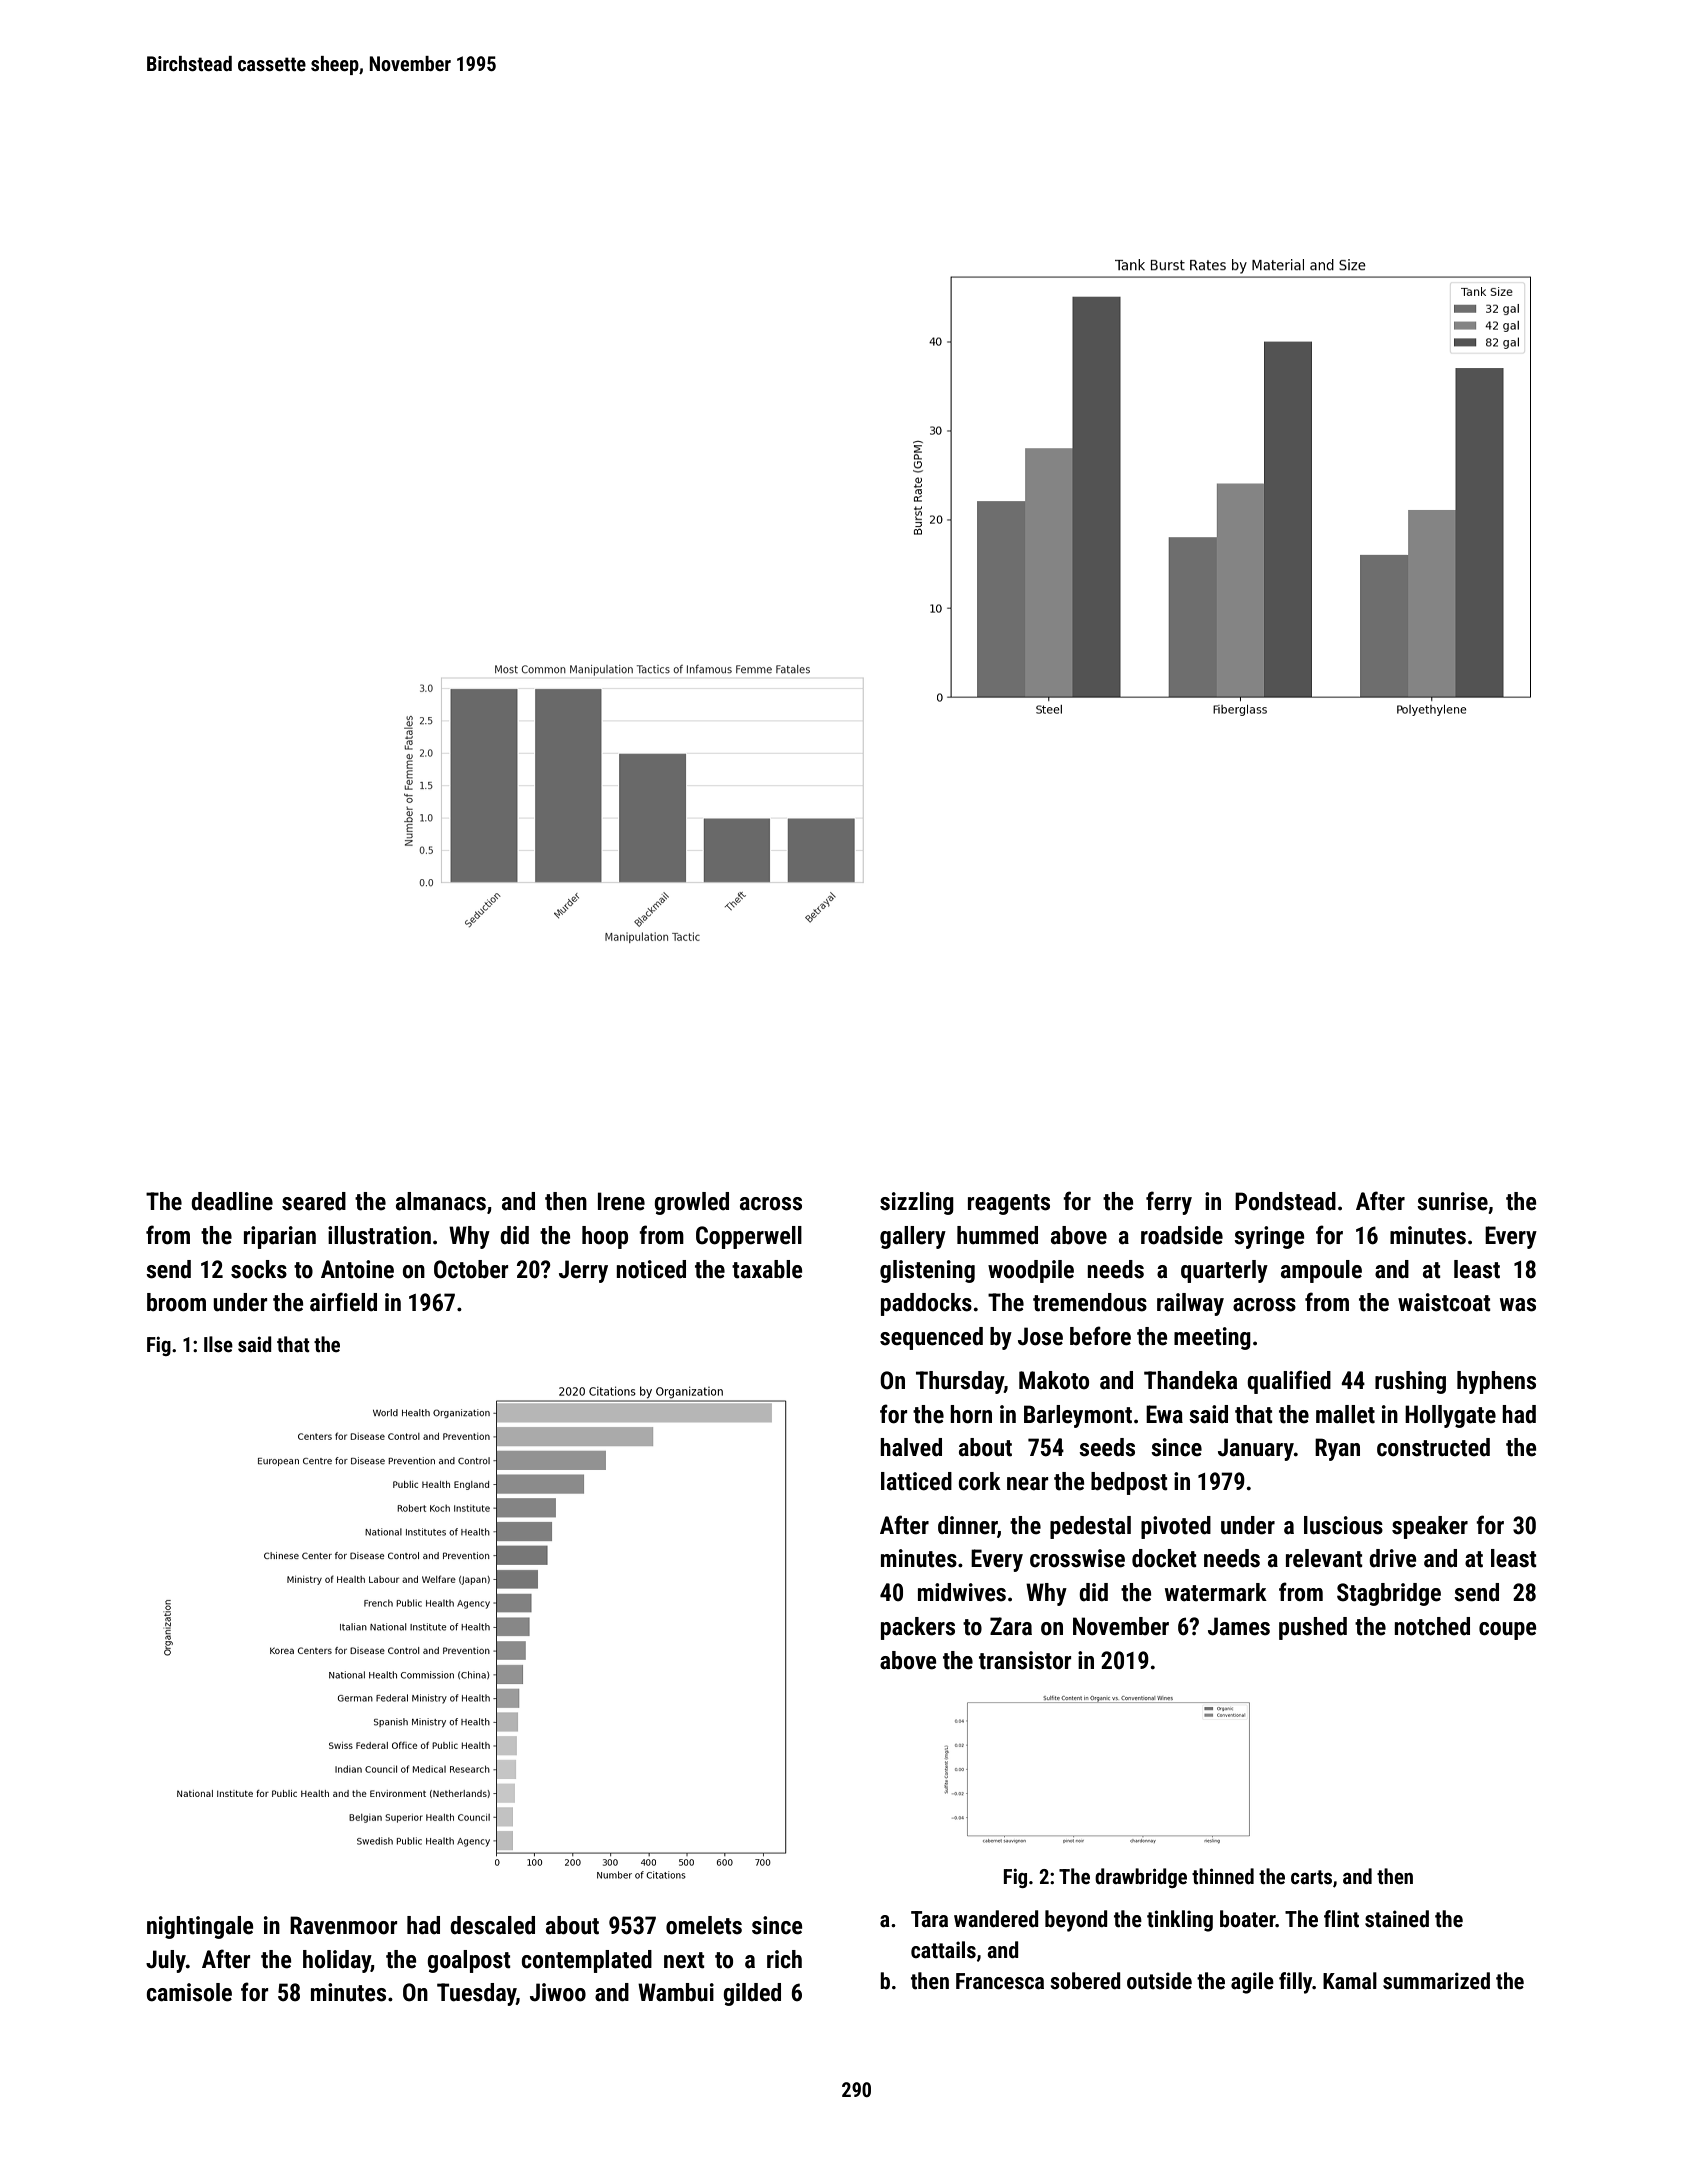  What do you see at coordinates (1313, 1628) in the screenshot?
I see `pushed` at bounding box center [1313, 1628].
